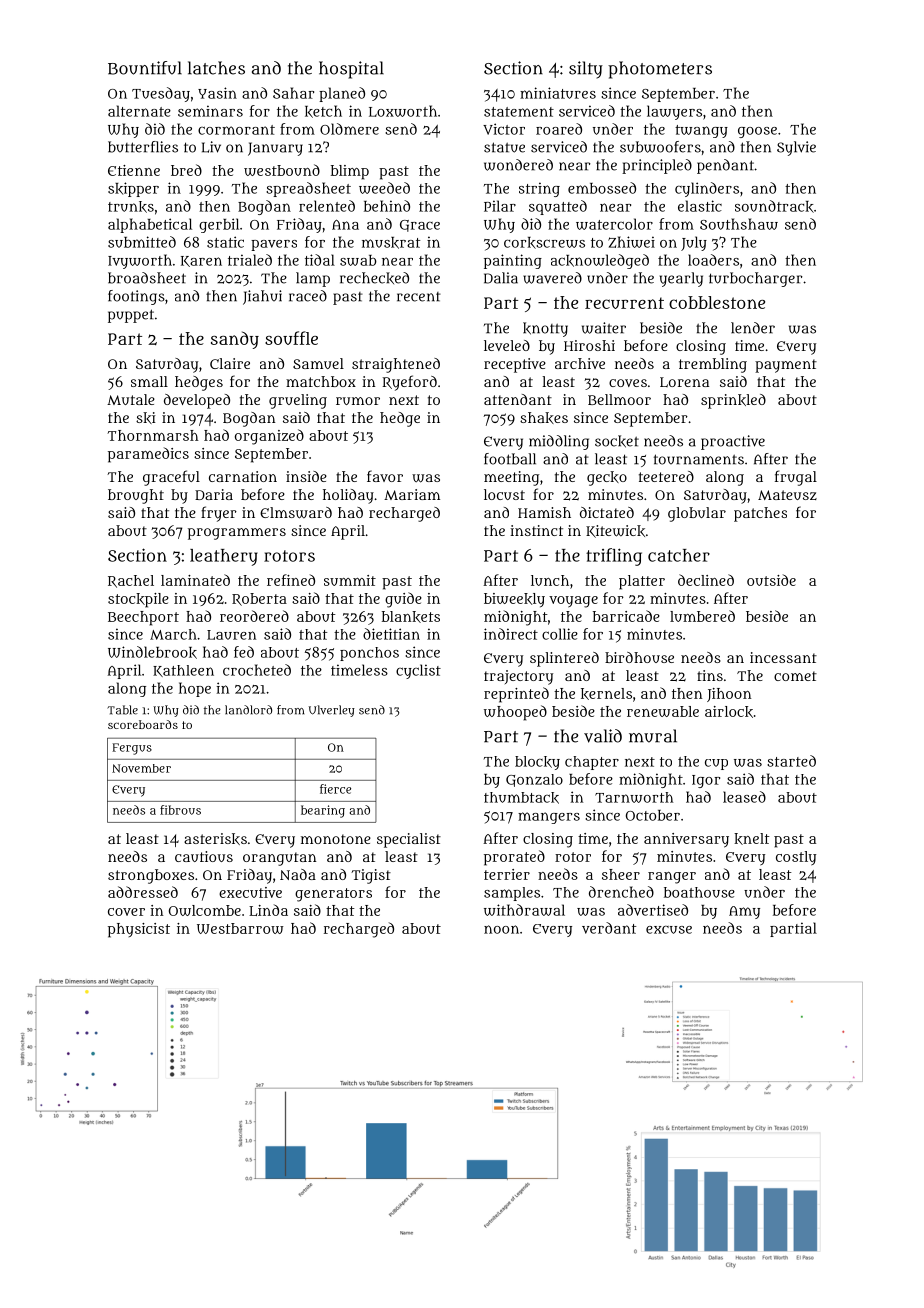 Image resolution: width=924 pixels, height=1308 pixels. Describe the element at coordinates (131, 581) in the screenshot. I see `Rachel` at that location.
